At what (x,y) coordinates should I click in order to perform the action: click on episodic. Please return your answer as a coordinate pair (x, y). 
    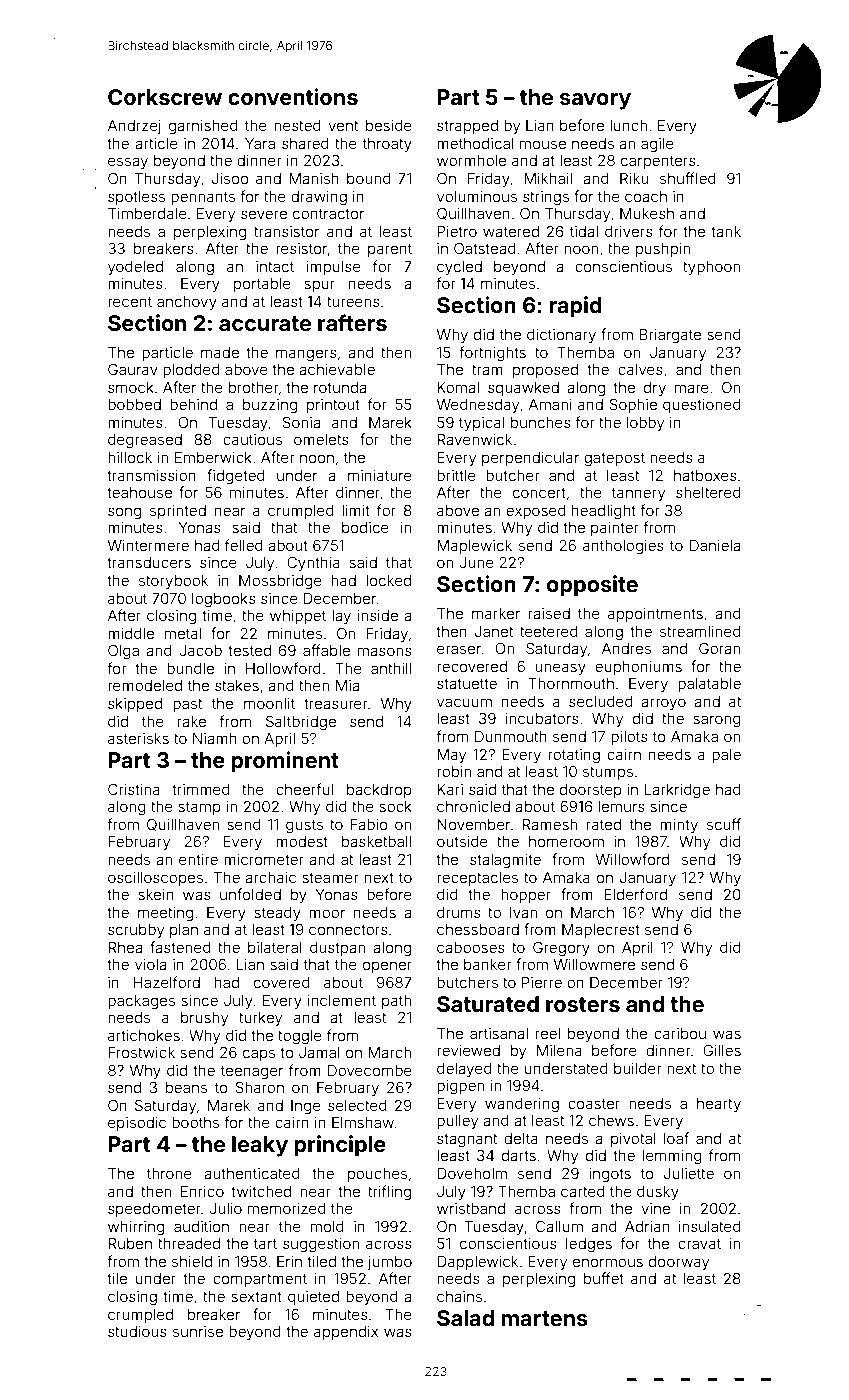
    Looking at the image, I should click on (137, 1124).
